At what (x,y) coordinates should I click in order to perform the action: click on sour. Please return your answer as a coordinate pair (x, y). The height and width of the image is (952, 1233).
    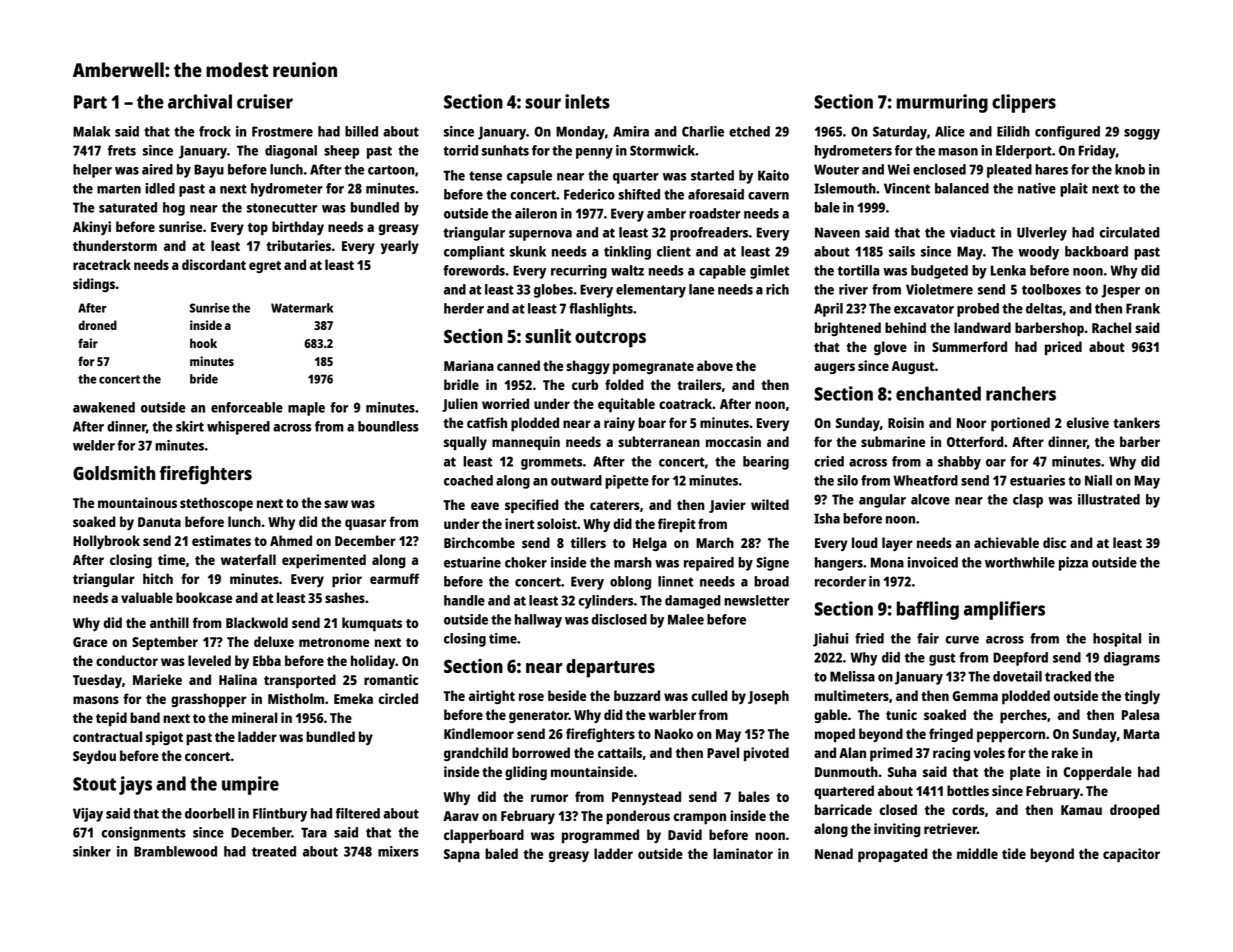
    Looking at the image, I should click on (543, 103).
